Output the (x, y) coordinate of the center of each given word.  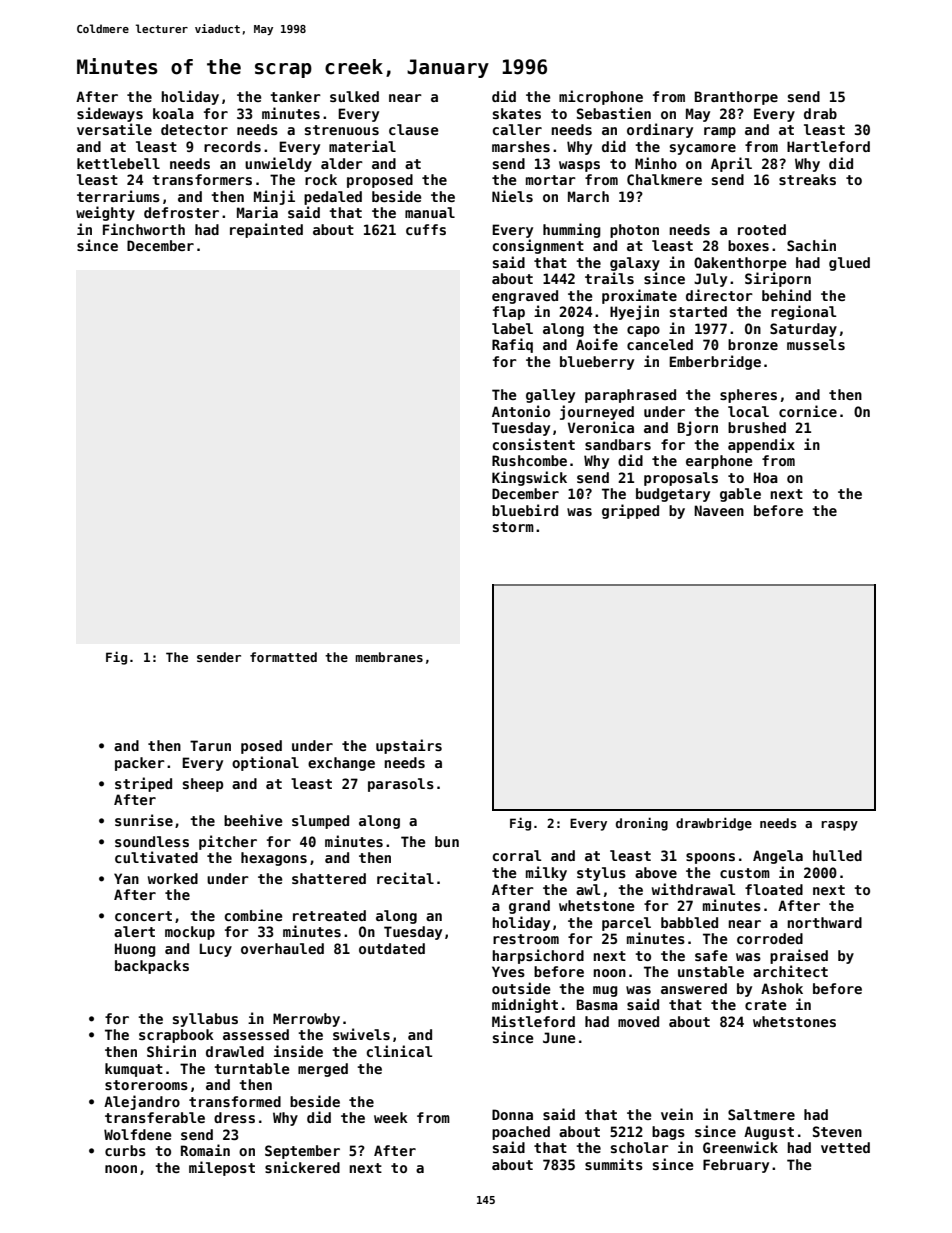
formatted (283, 657)
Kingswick (529, 478)
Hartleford (828, 146)
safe (711, 955)
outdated (392, 948)
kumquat (134, 1070)
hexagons (274, 859)
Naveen (719, 510)
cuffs (426, 229)
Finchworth (144, 229)
